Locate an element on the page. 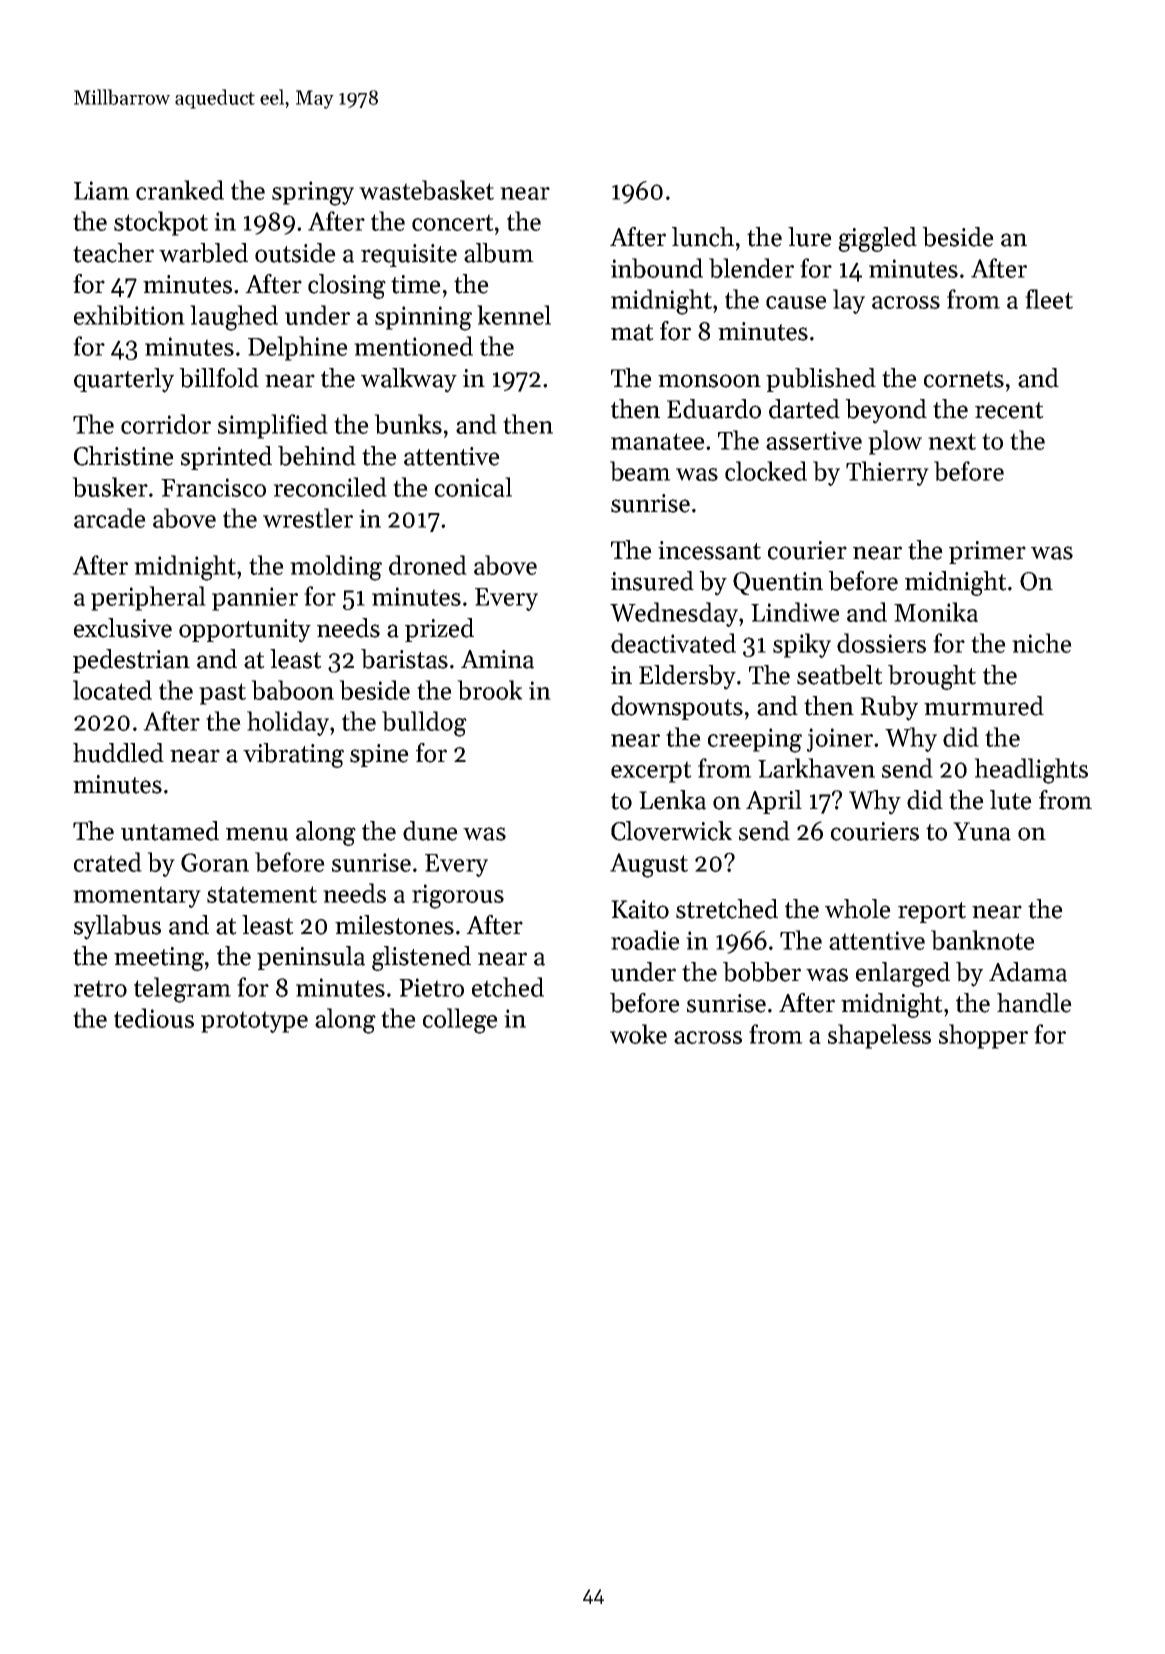 This image has height=1654, width=1165. giggled is located at coordinates (877, 239).
